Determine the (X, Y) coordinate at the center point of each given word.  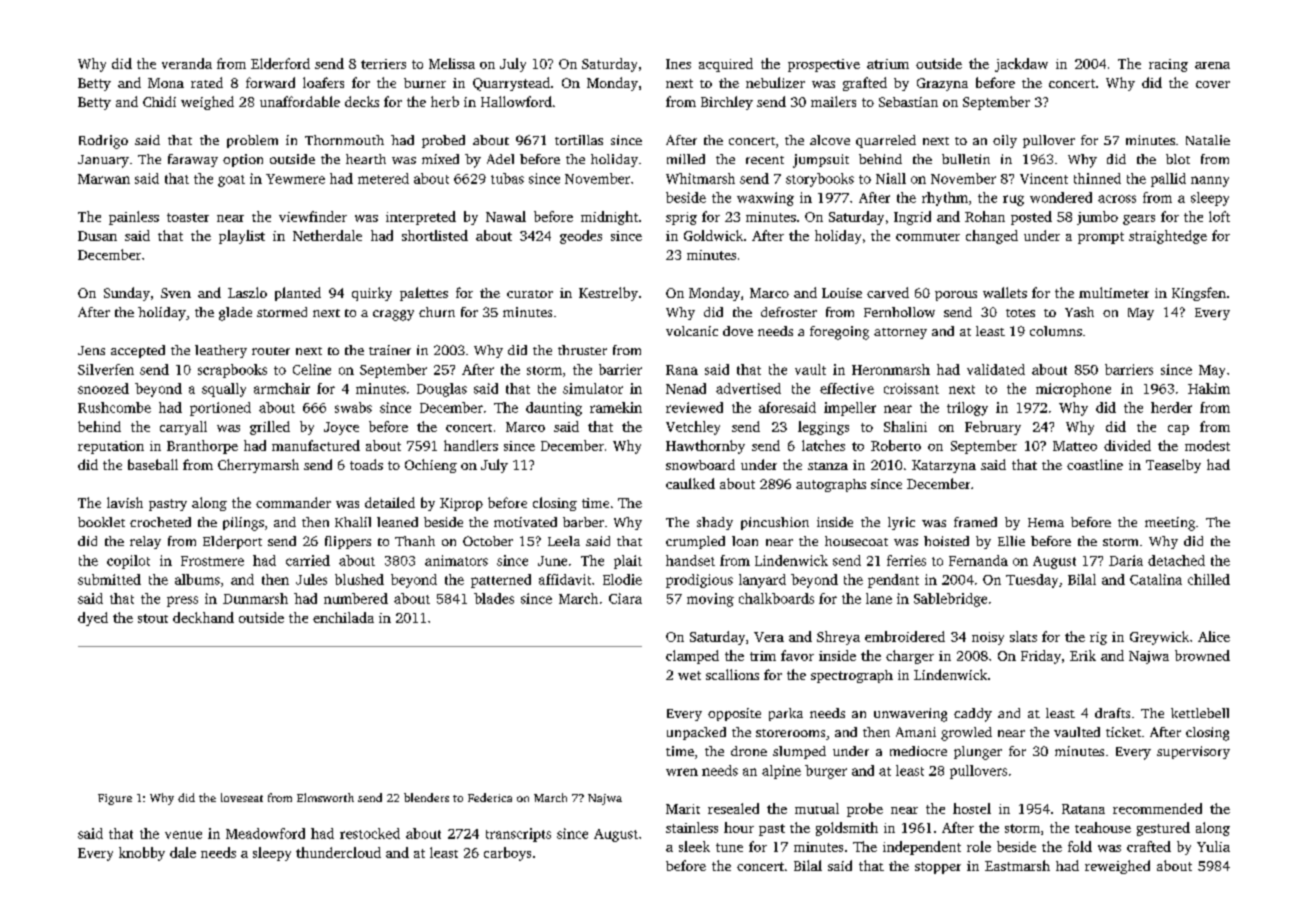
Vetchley (693, 428)
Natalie (1208, 140)
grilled (270, 428)
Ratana (1083, 809)
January (103, 161)
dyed (93, 619)
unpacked (696, 733)
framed (975, 522)
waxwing (765, 199)
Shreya (838, 638)
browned (1202, 655)
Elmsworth (325, 797)
